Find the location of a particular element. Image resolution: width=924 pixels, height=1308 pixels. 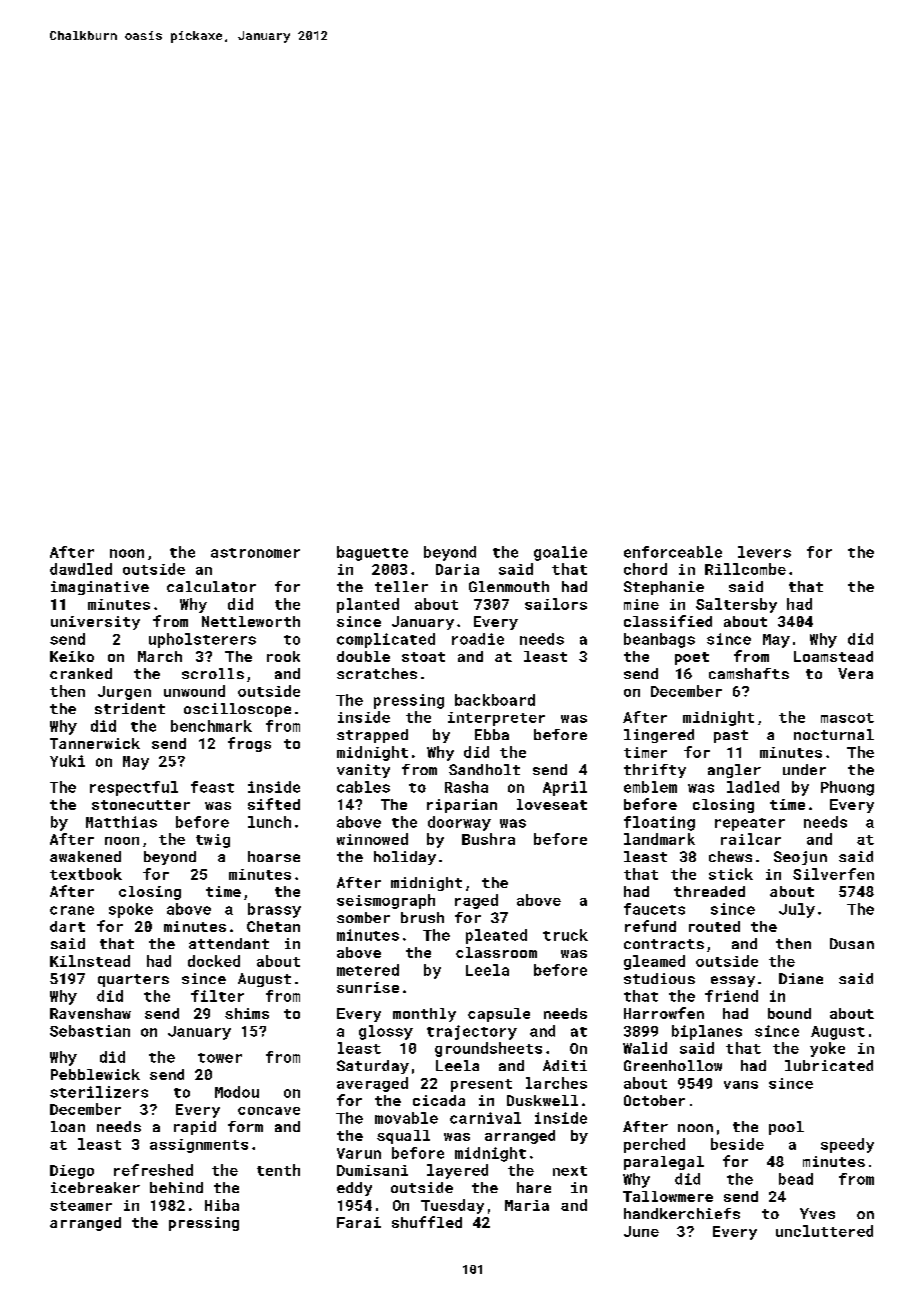

Greenhollow is located at coordinates (673, 1065).
